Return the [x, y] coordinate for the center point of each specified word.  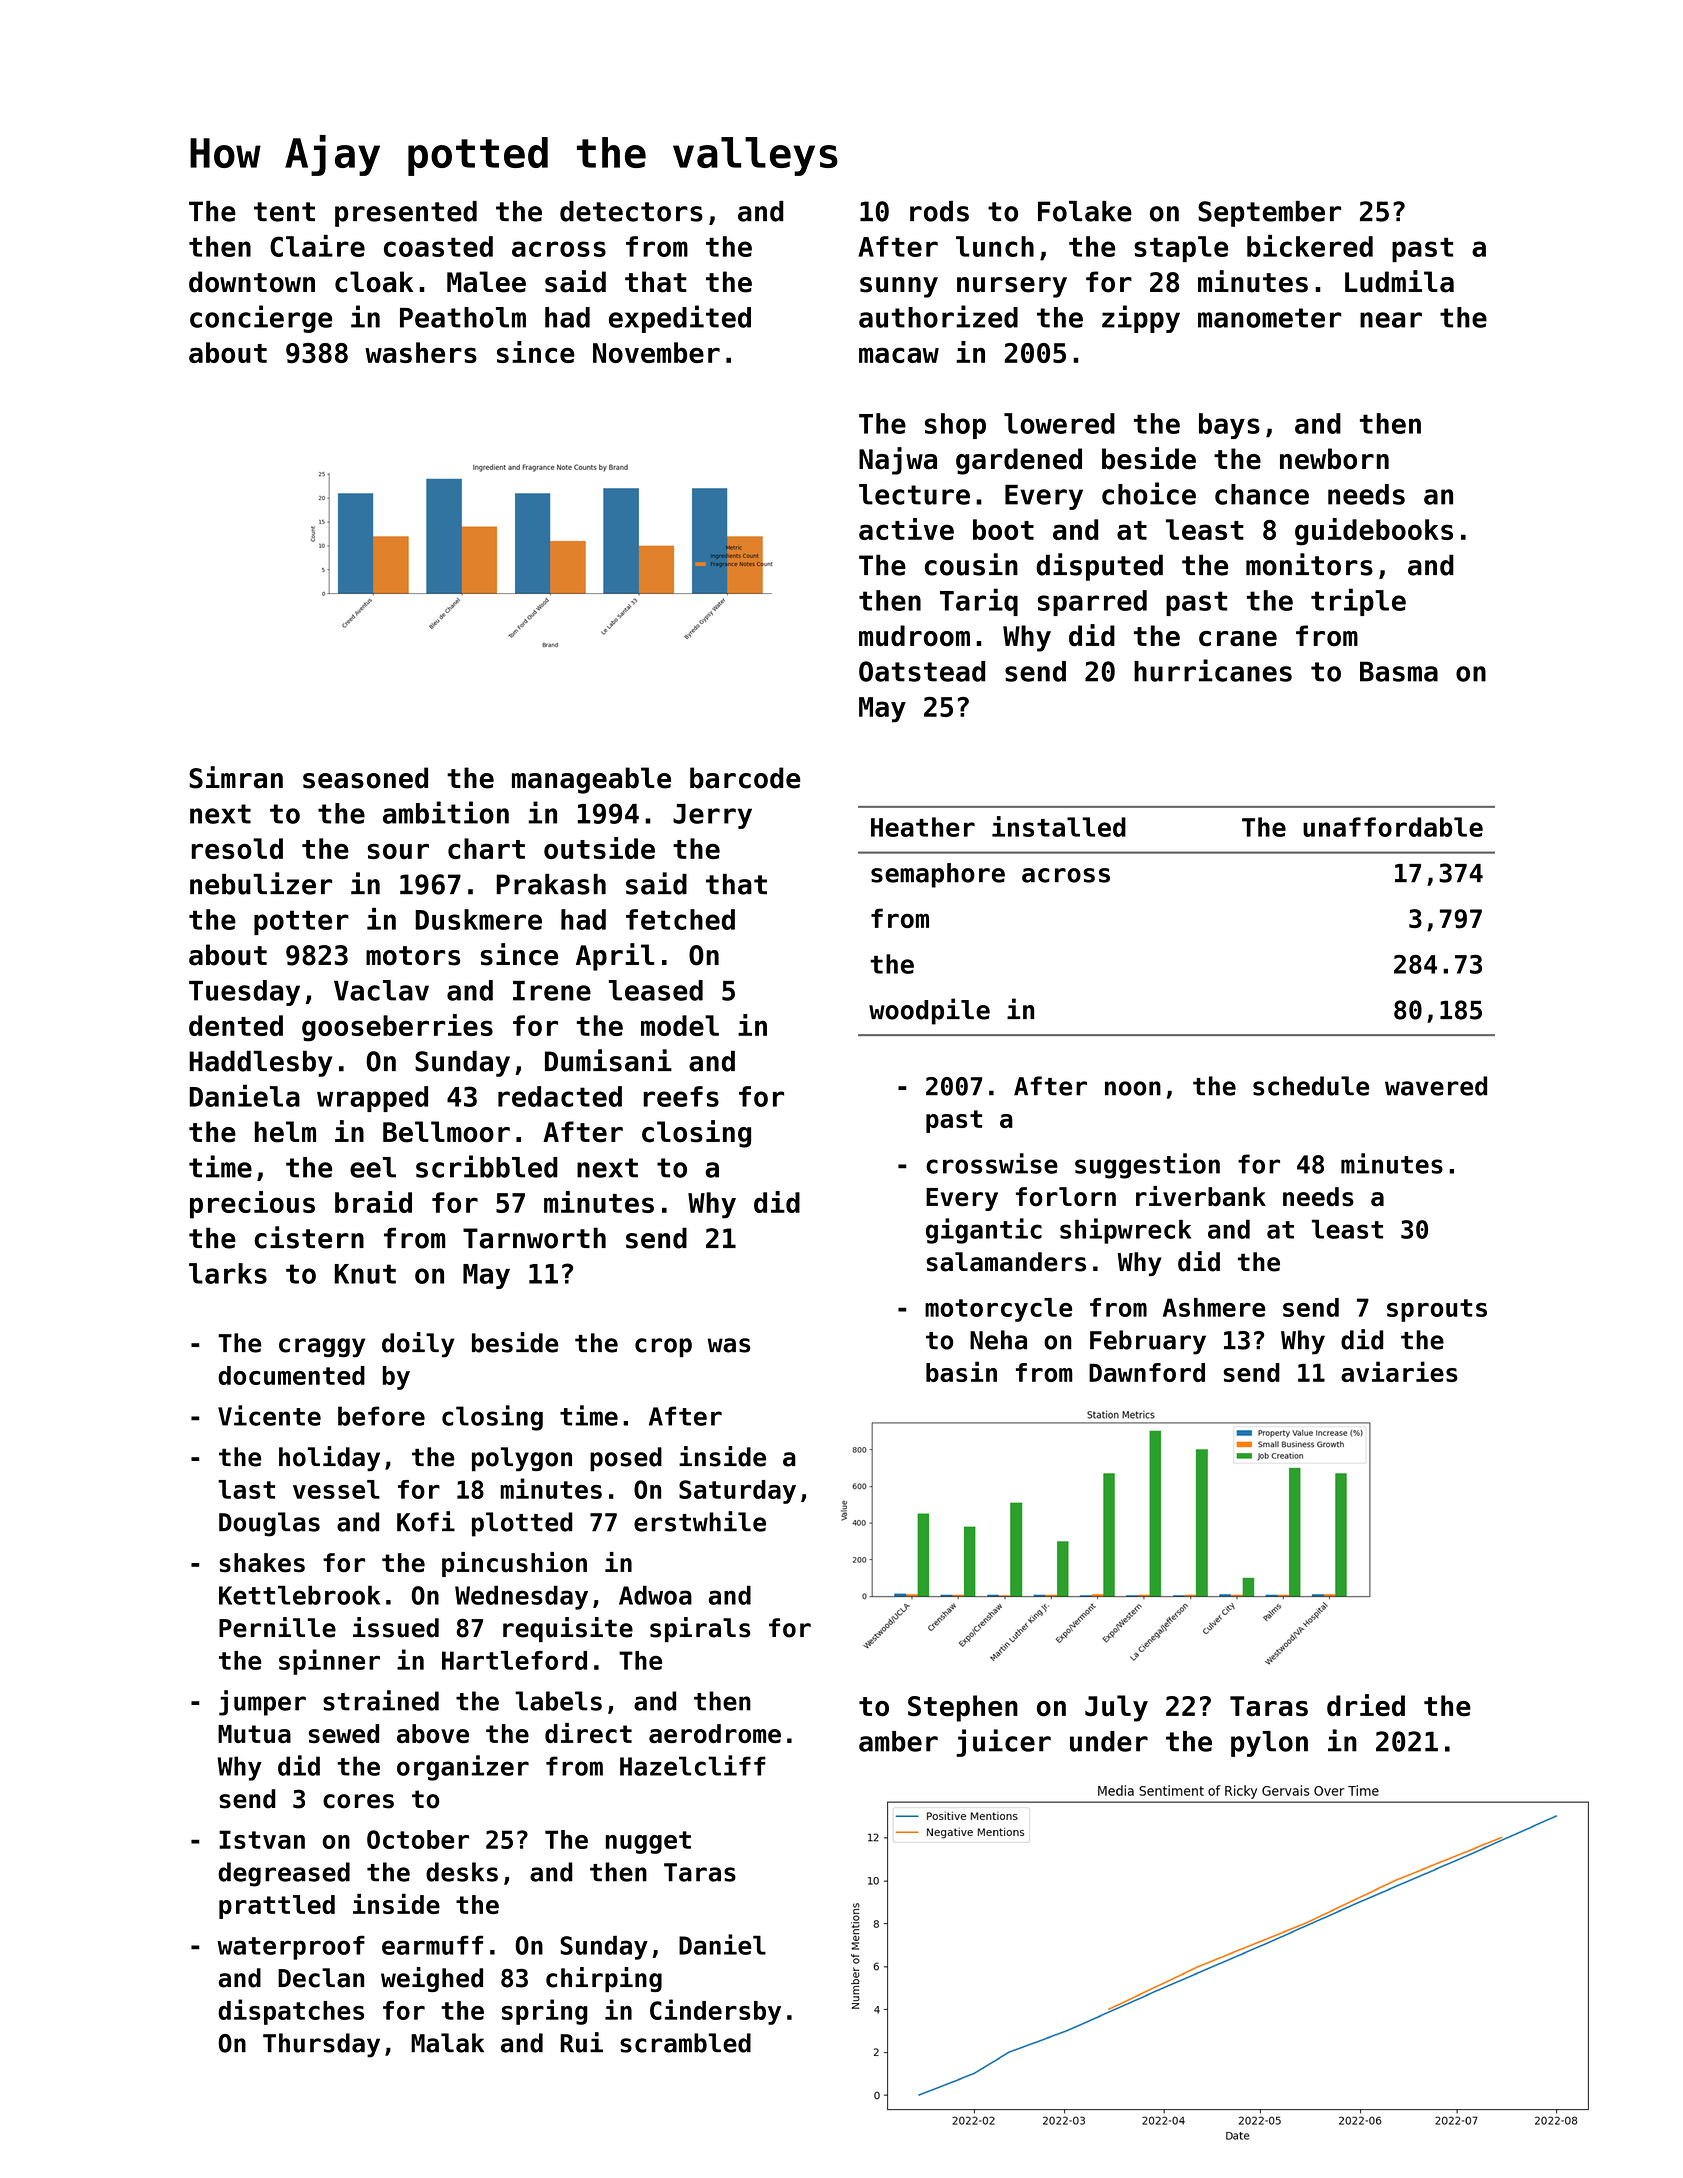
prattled [277, 1907]
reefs [681, 1096]
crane [1238, 639]
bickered [1310, 246]
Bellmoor [446, 1132]
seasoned [365, 778]
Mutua [254, 1734]
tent [284, 212]
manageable [591, 780]
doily [418, 1345]
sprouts [1437, 1310]
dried [1366, 1705]
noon [1133, 1088]
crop [663, 1348]
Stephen [963, 1708]
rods [939, 211]
